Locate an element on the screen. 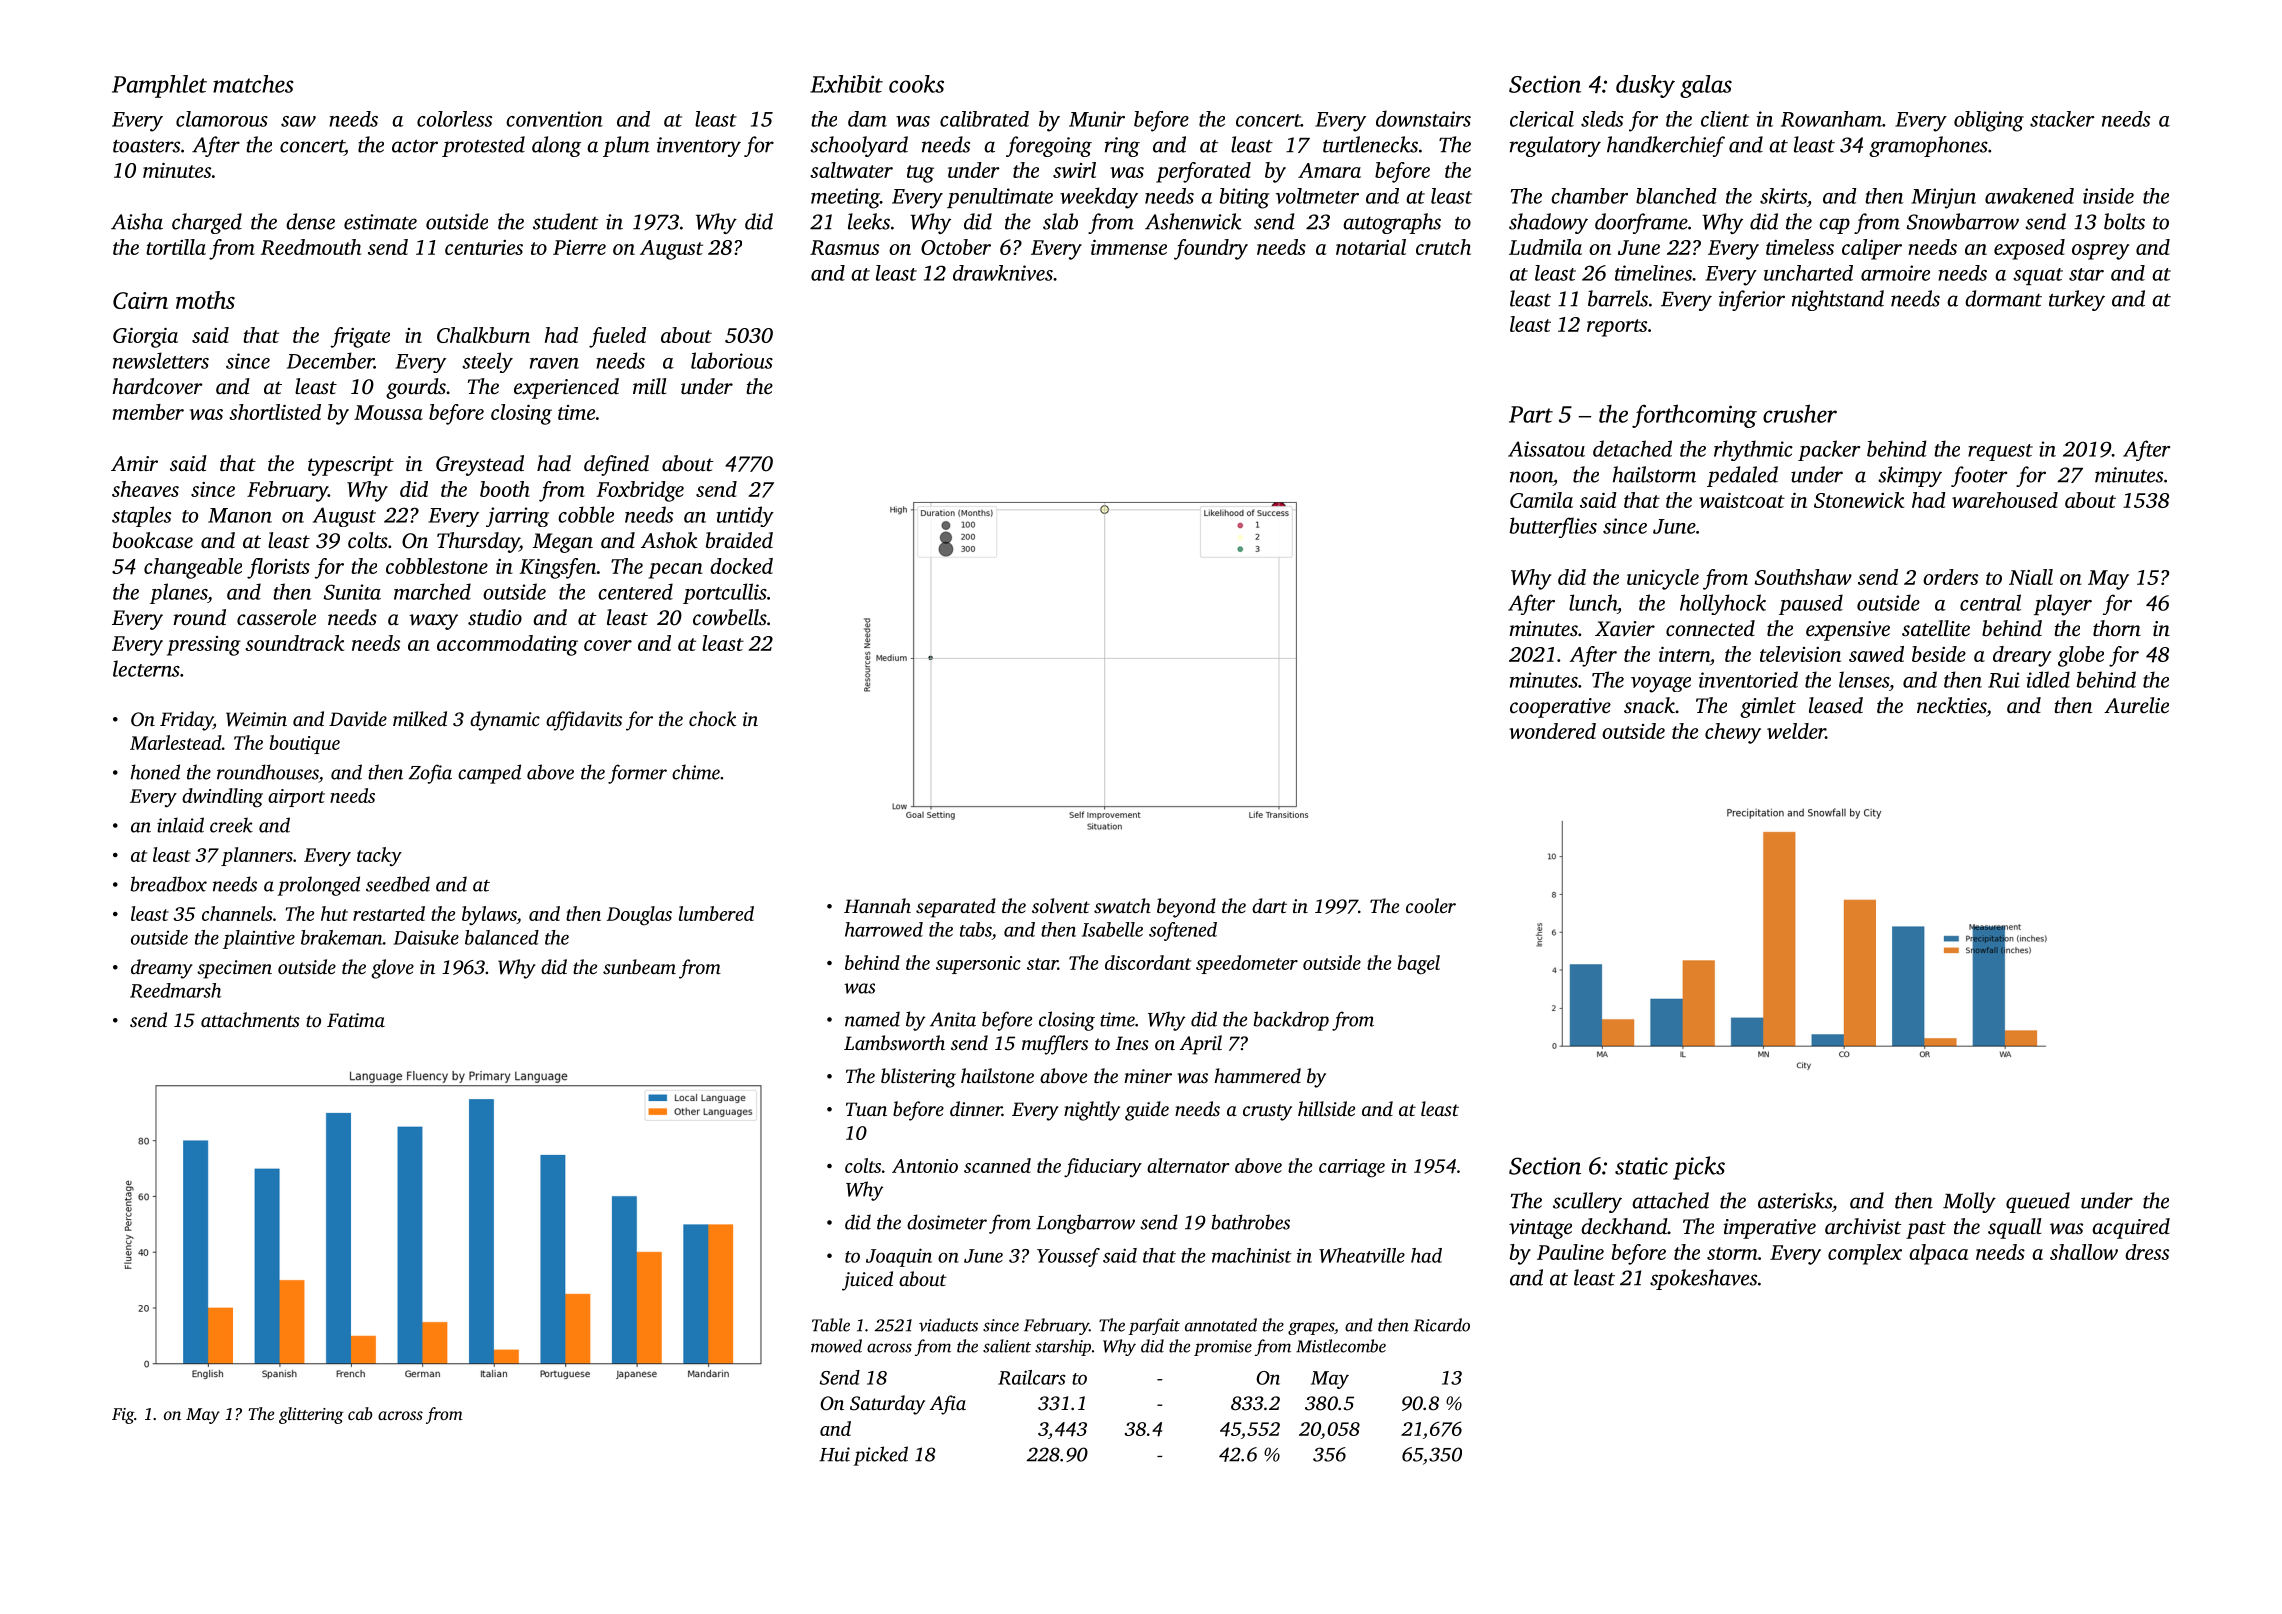 The image size is (2282, 1614). Hui is located at coordinates (834, 1454).
